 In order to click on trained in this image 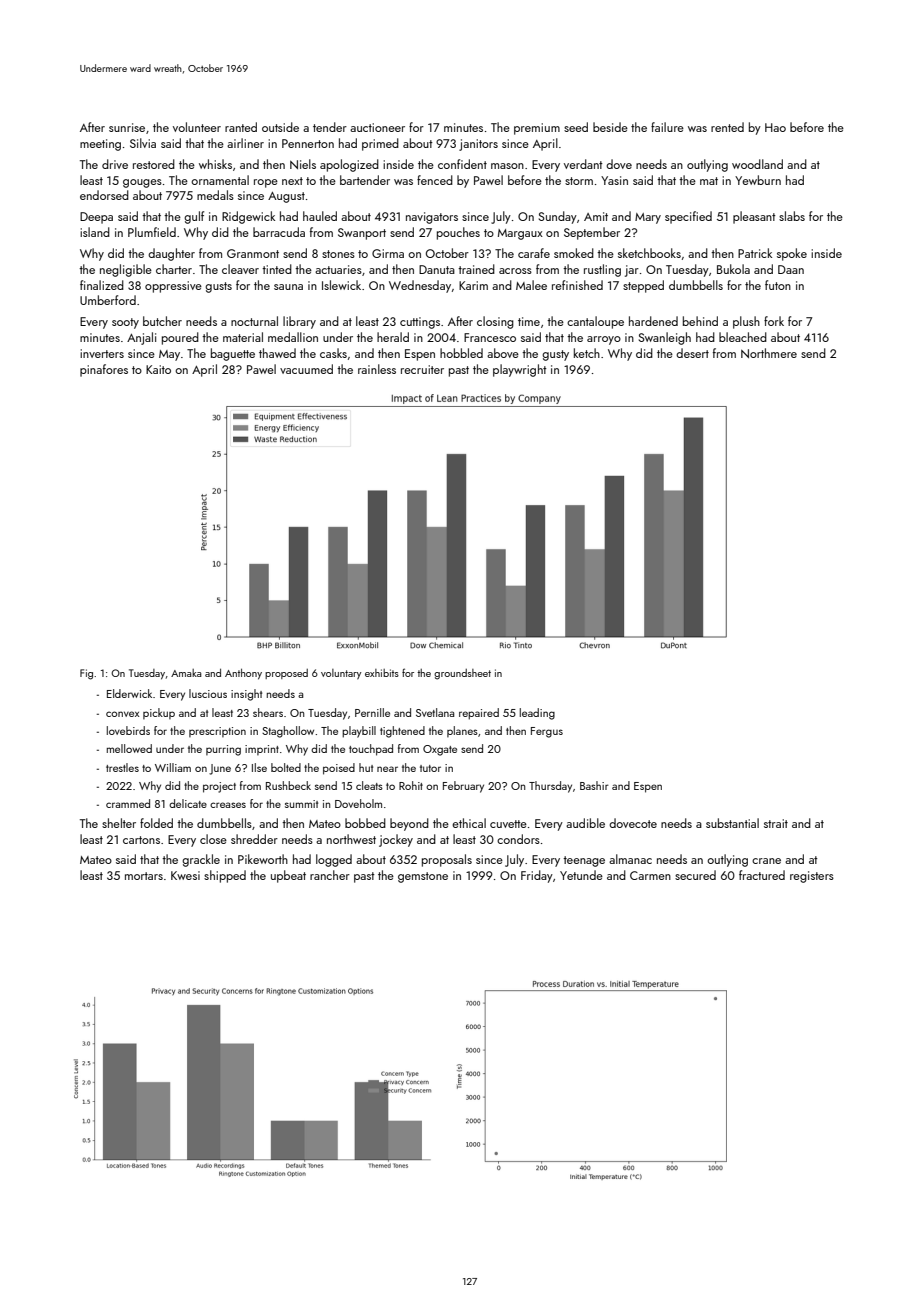, I will do `click(476, 269)`.
